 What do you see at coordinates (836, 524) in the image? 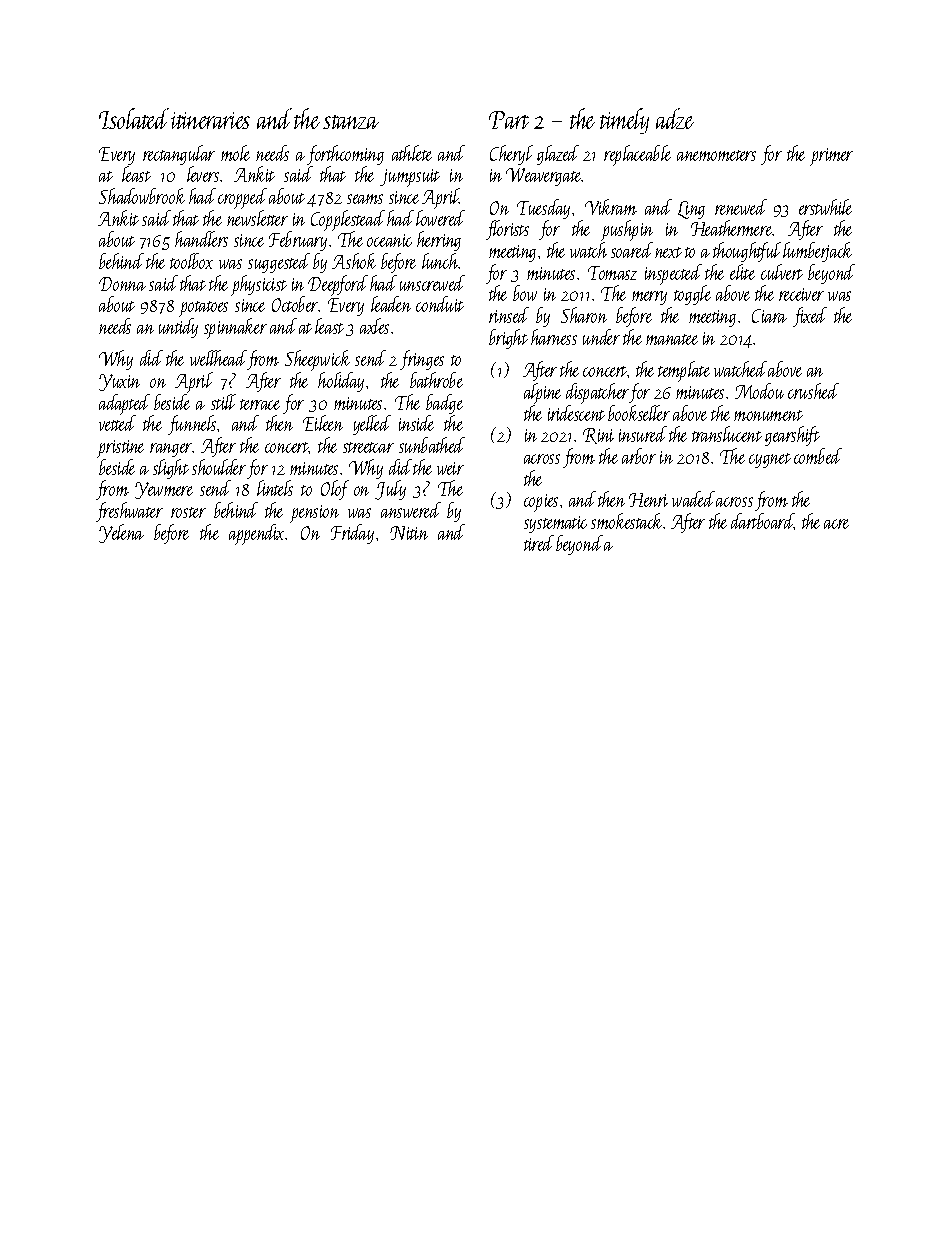
I see `acre` at bounding box center [836, 524].
